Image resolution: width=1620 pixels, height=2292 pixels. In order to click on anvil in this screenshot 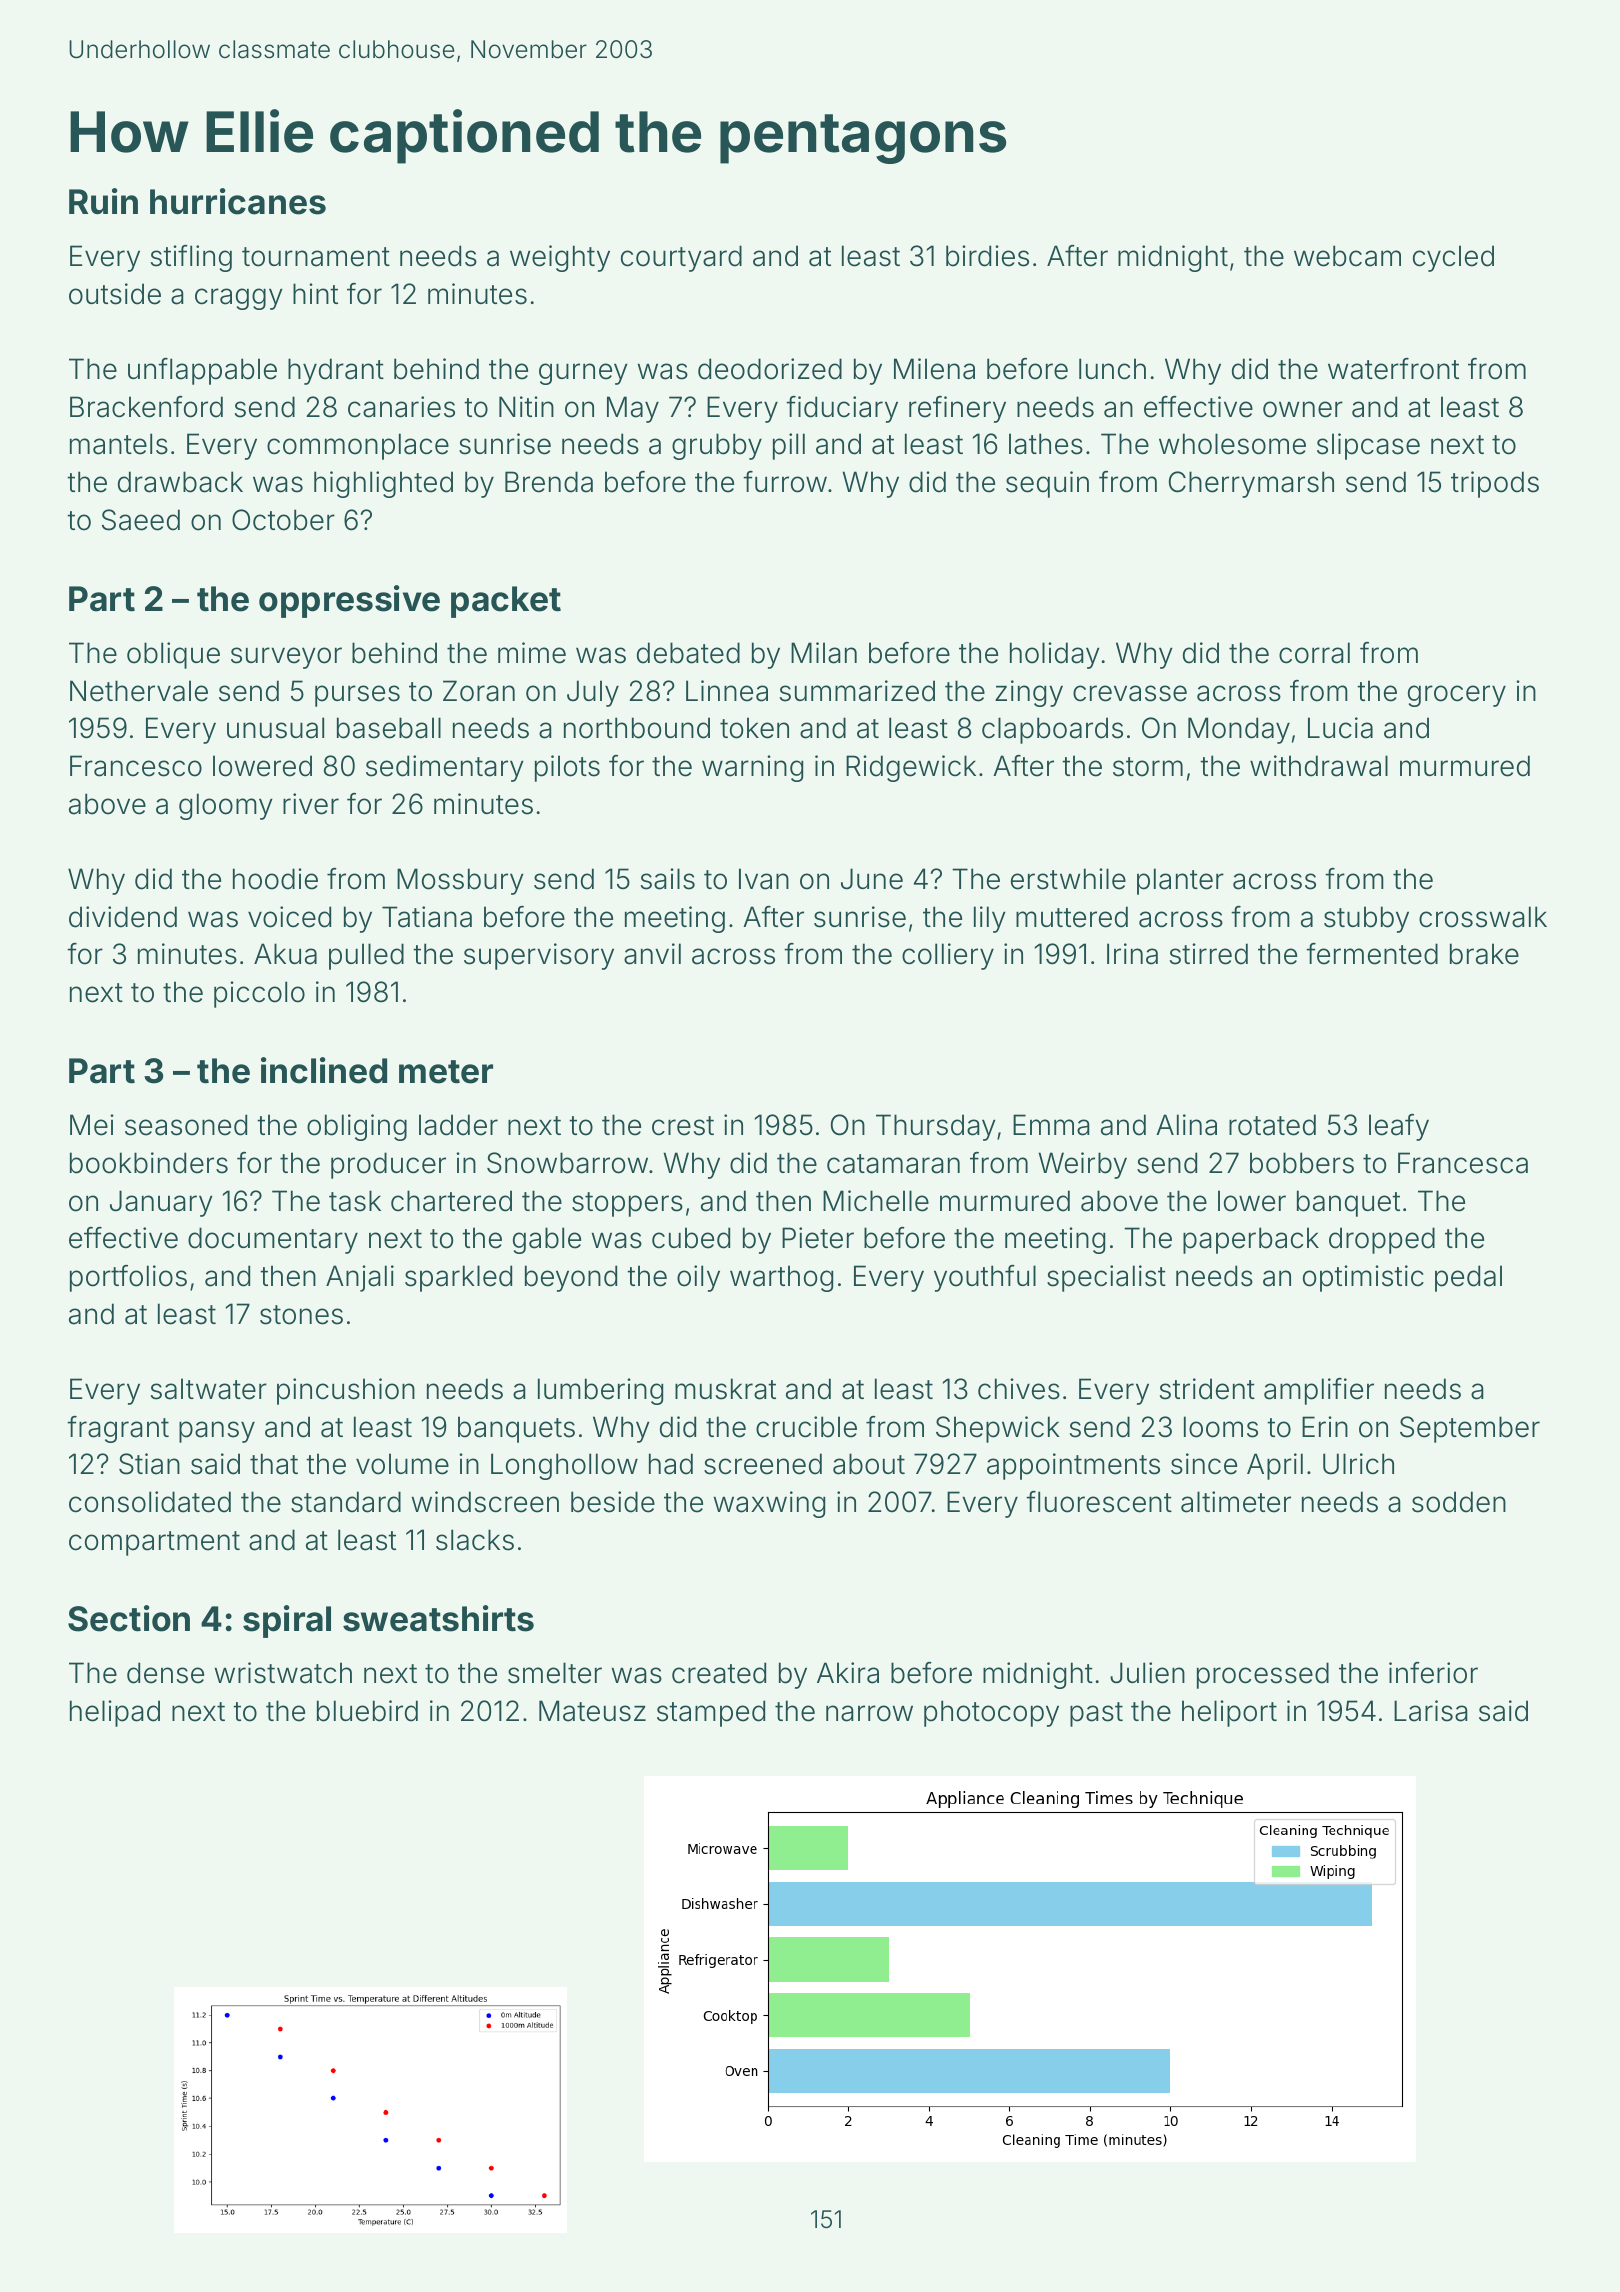, I will do `click(652, 954)`.
